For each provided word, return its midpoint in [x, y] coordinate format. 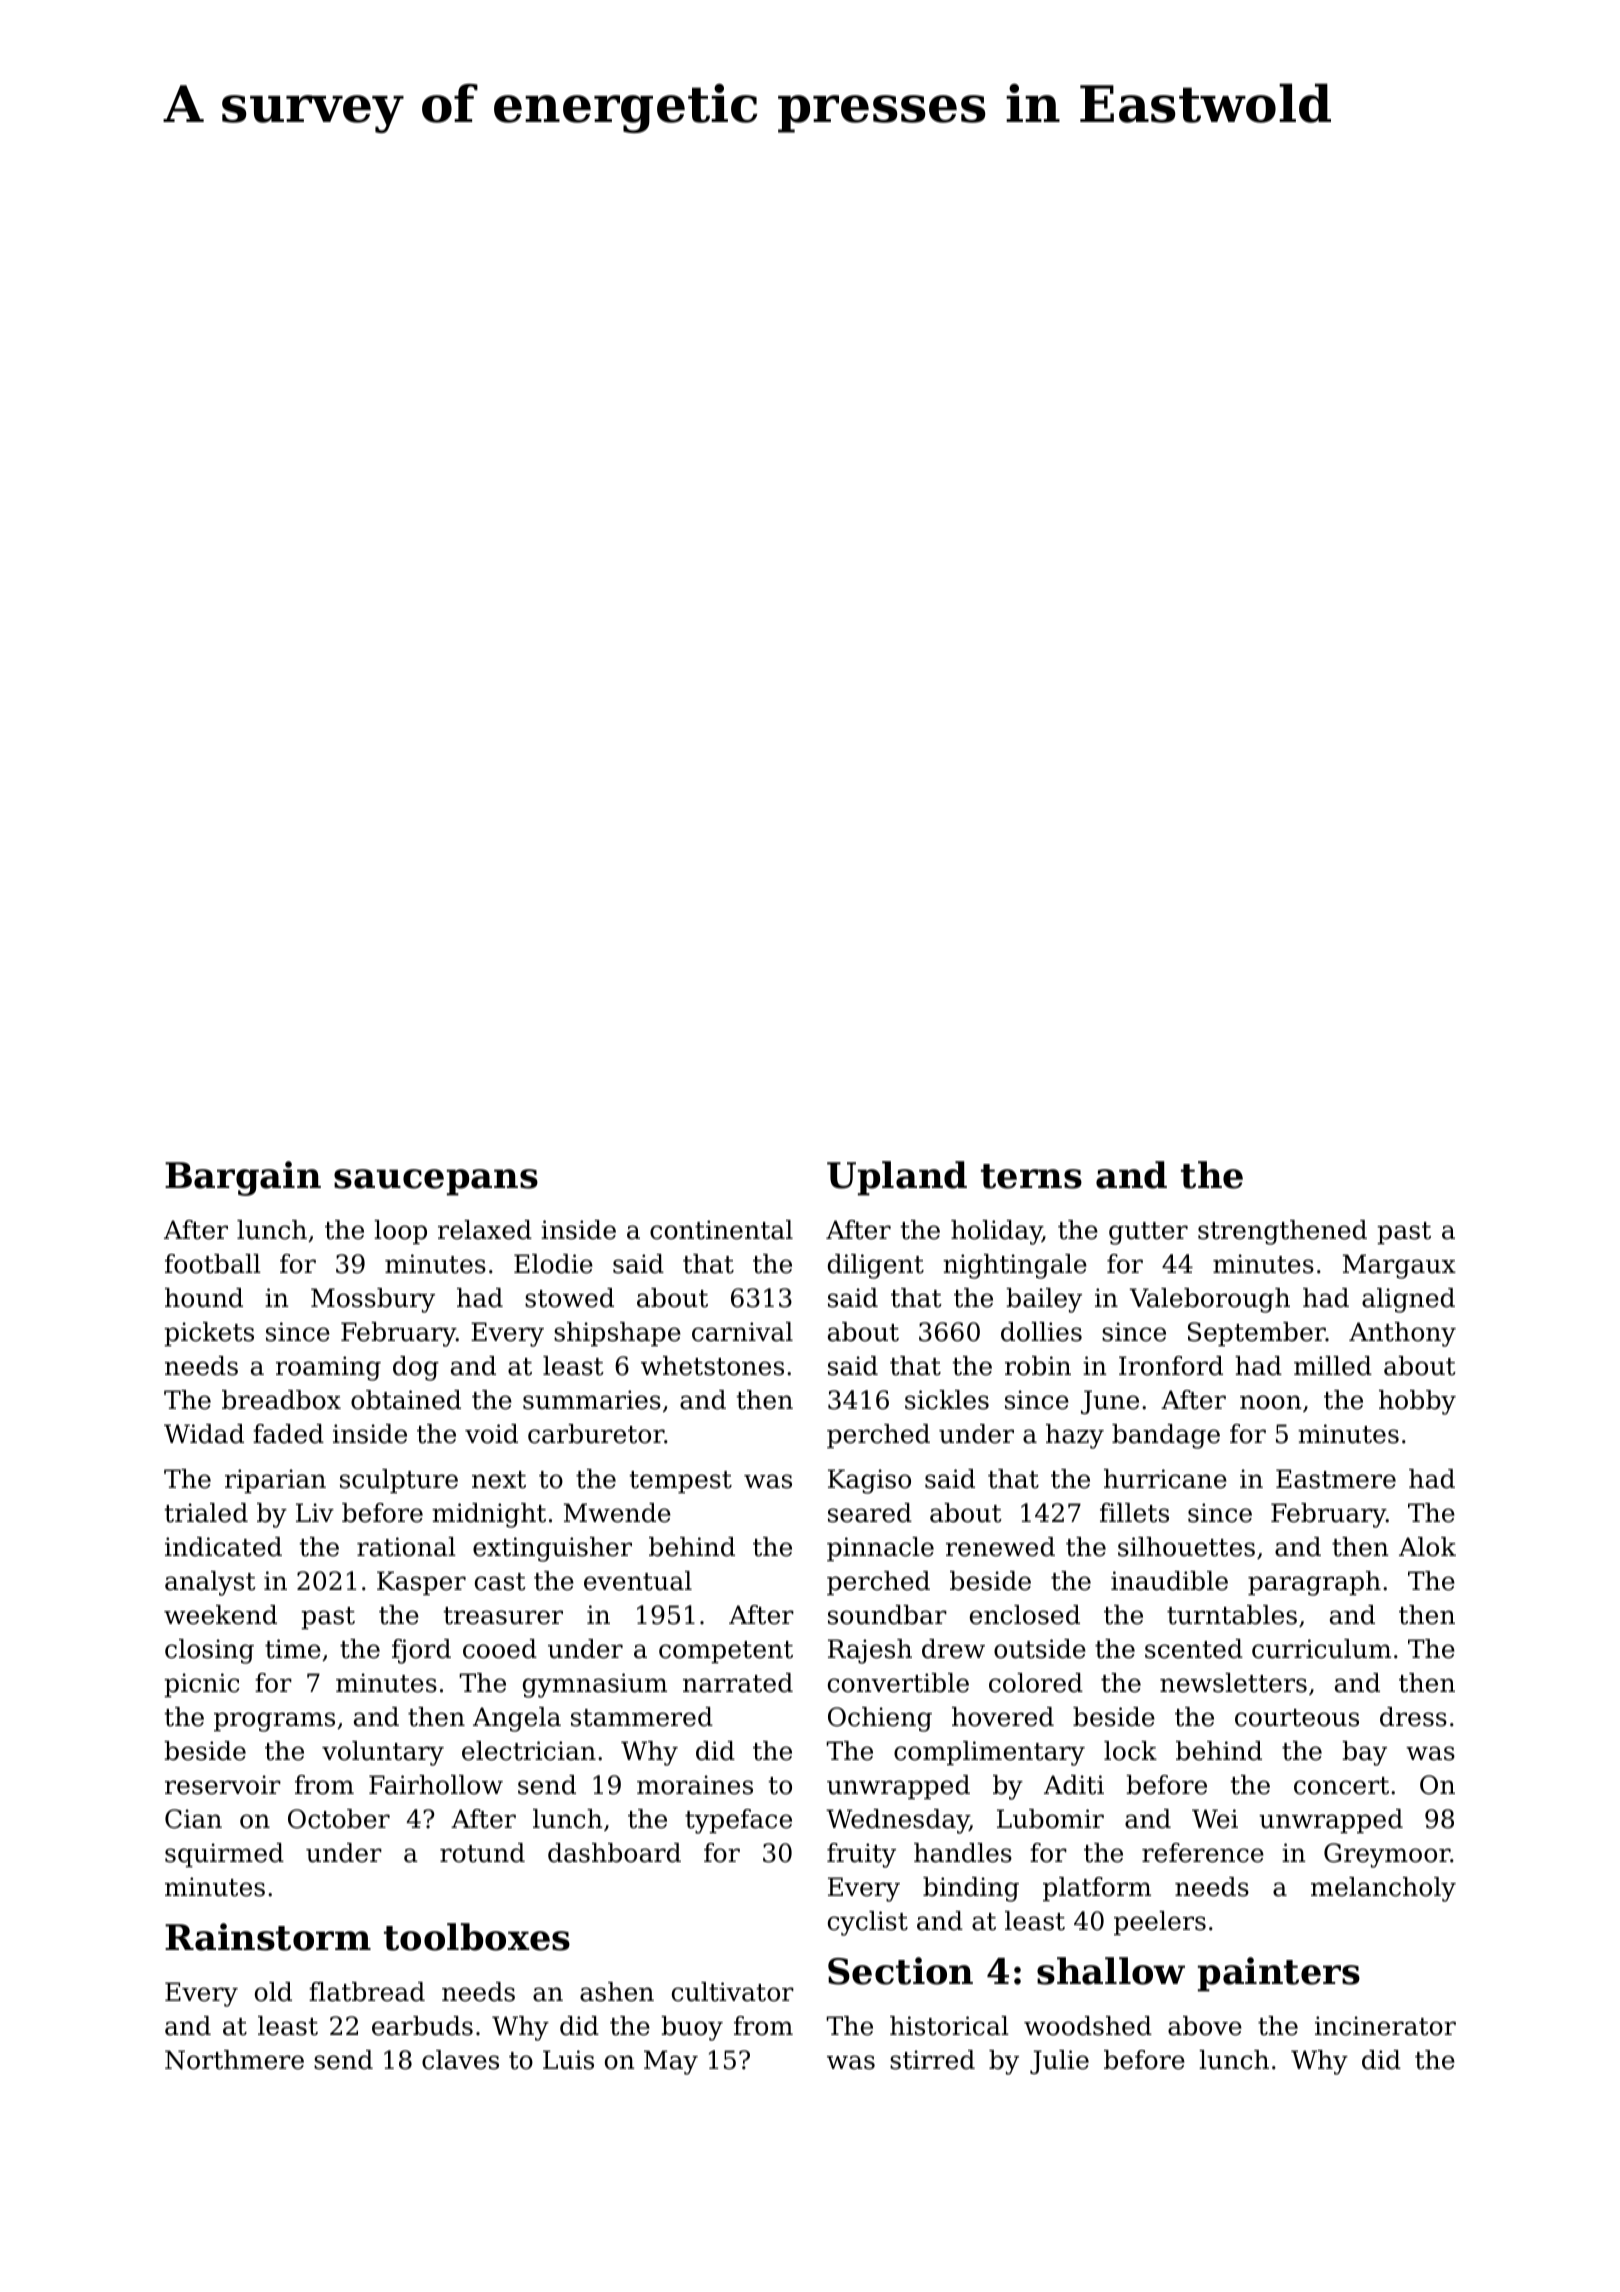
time [293, 1649]
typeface [738, 1821]
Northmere [234, 2060]
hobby [1417, 1402]
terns [1031, 1176]
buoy [692, 2028]
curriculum [1321, 1649]
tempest [680, 1482]
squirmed [224, 1855]
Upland [897, 1178]
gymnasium [595, 1685]
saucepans [436, 1182]
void [491, 1434]
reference [1203, 1853]
